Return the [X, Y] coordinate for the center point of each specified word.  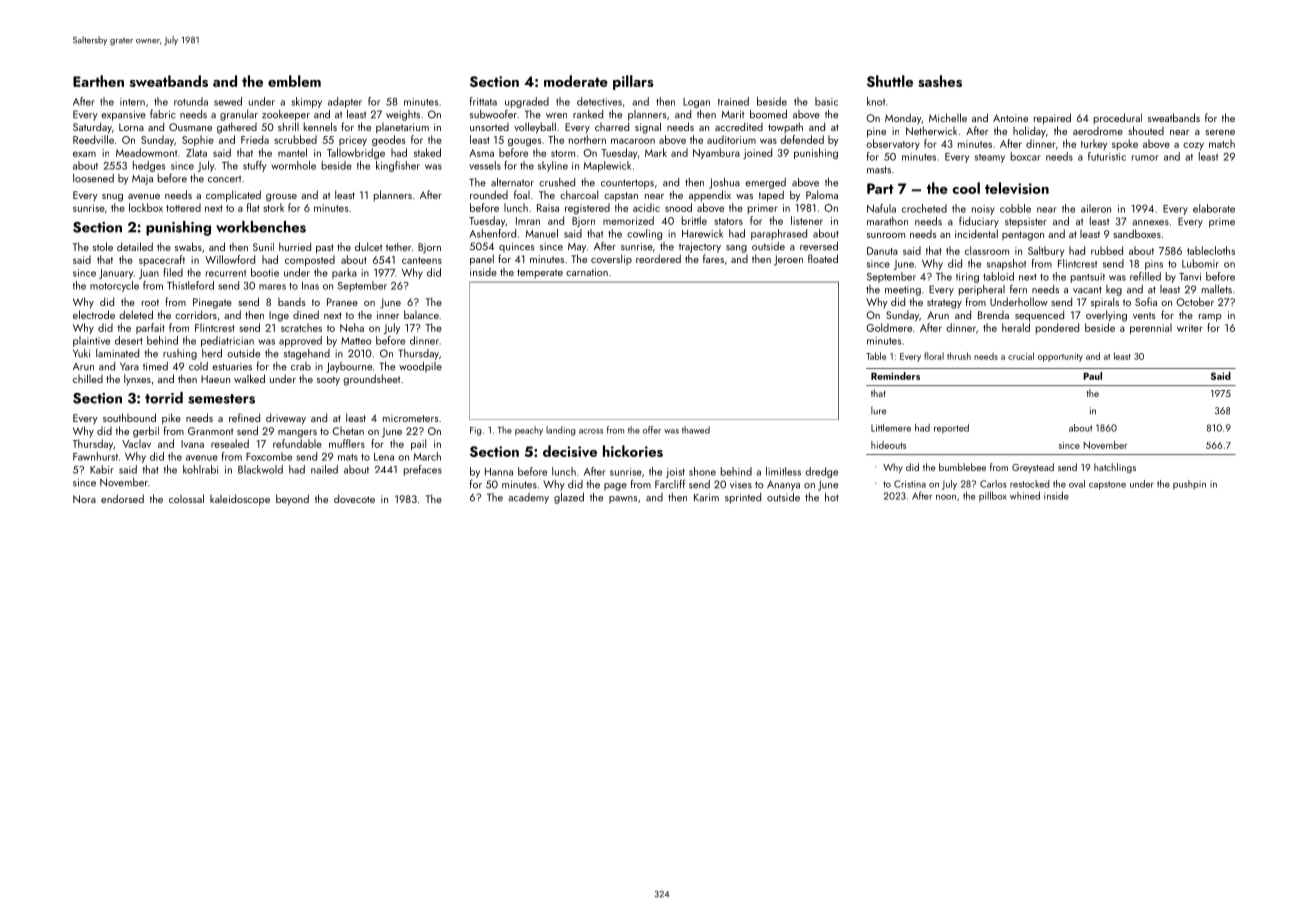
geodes [388, 140]
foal [522, 194]
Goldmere [889, 327]
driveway [286, 419]
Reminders [895, 376]
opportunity [1060, 357]
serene [1220, 132]
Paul [1092, 376]
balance [421, 314]
